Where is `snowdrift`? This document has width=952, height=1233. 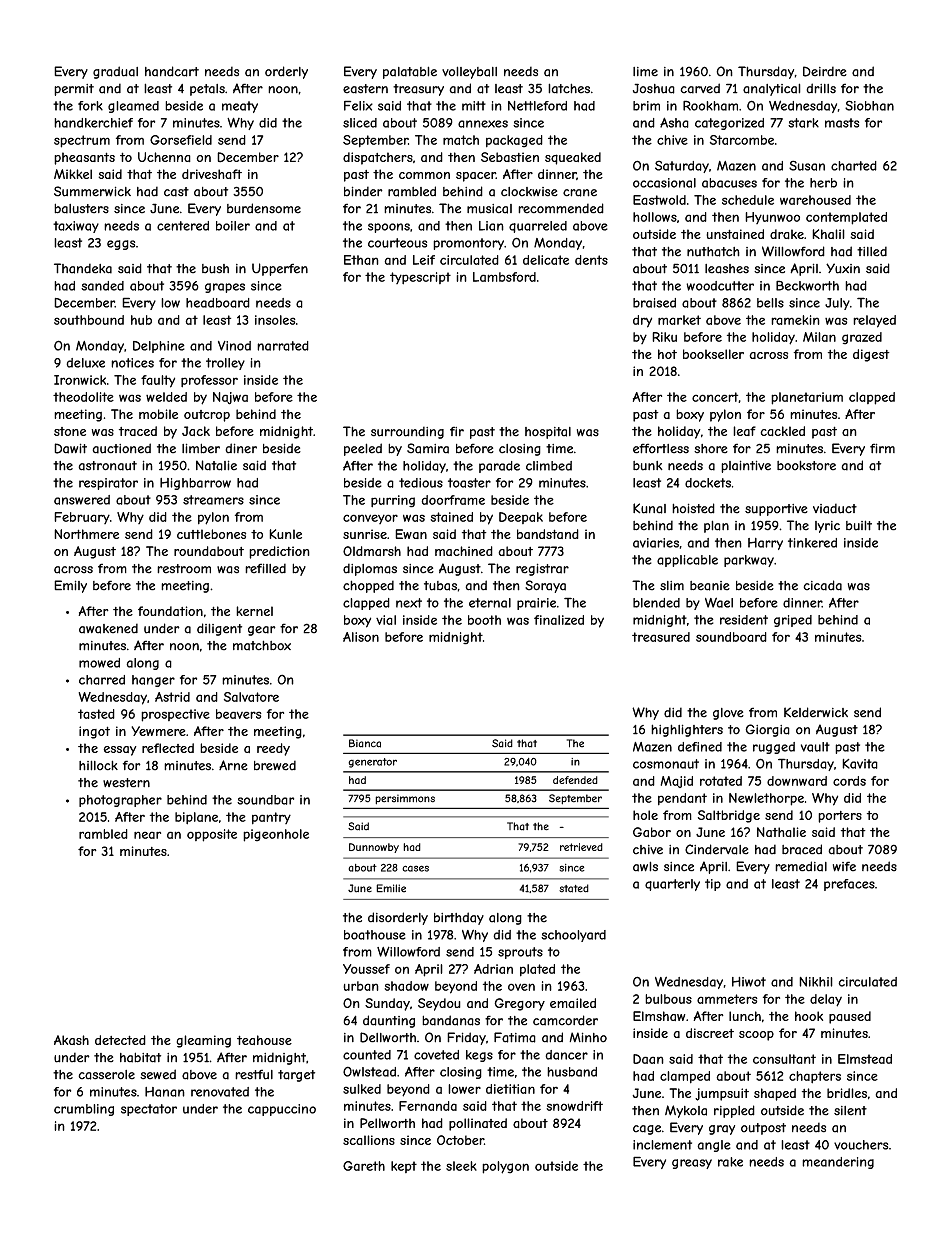
snowdrift is located at coordinates (574, 1106).
